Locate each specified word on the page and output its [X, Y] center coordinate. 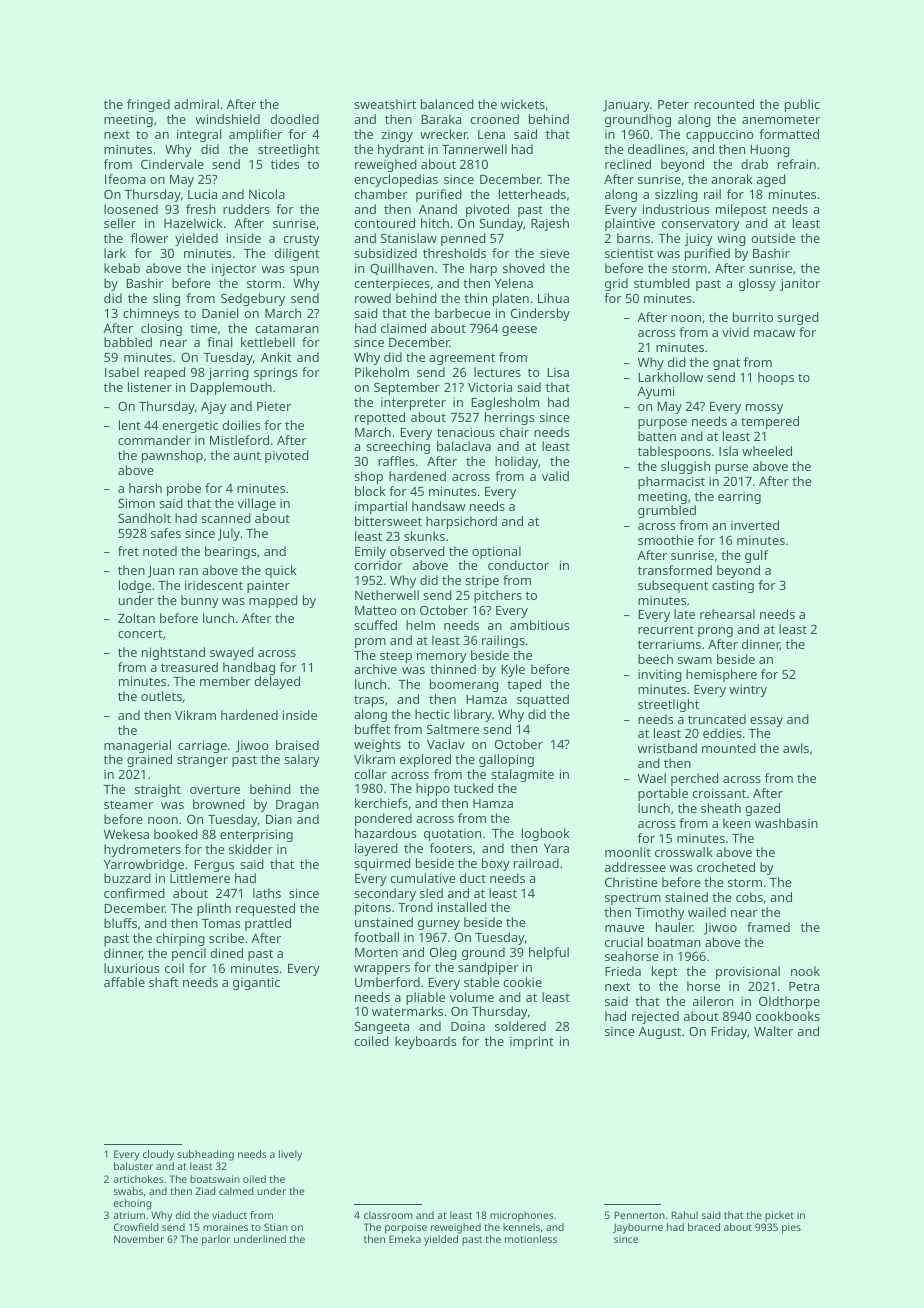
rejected [655, 1017]
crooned [494, 119]
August [660, 1033]
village [256, 504]
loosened [131, 209]
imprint [532, 1042]
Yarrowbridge [144, 865]
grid [616, 284]
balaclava [464, 446]
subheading [205, 1155]
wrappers [382, 970]
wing [731, 240]
